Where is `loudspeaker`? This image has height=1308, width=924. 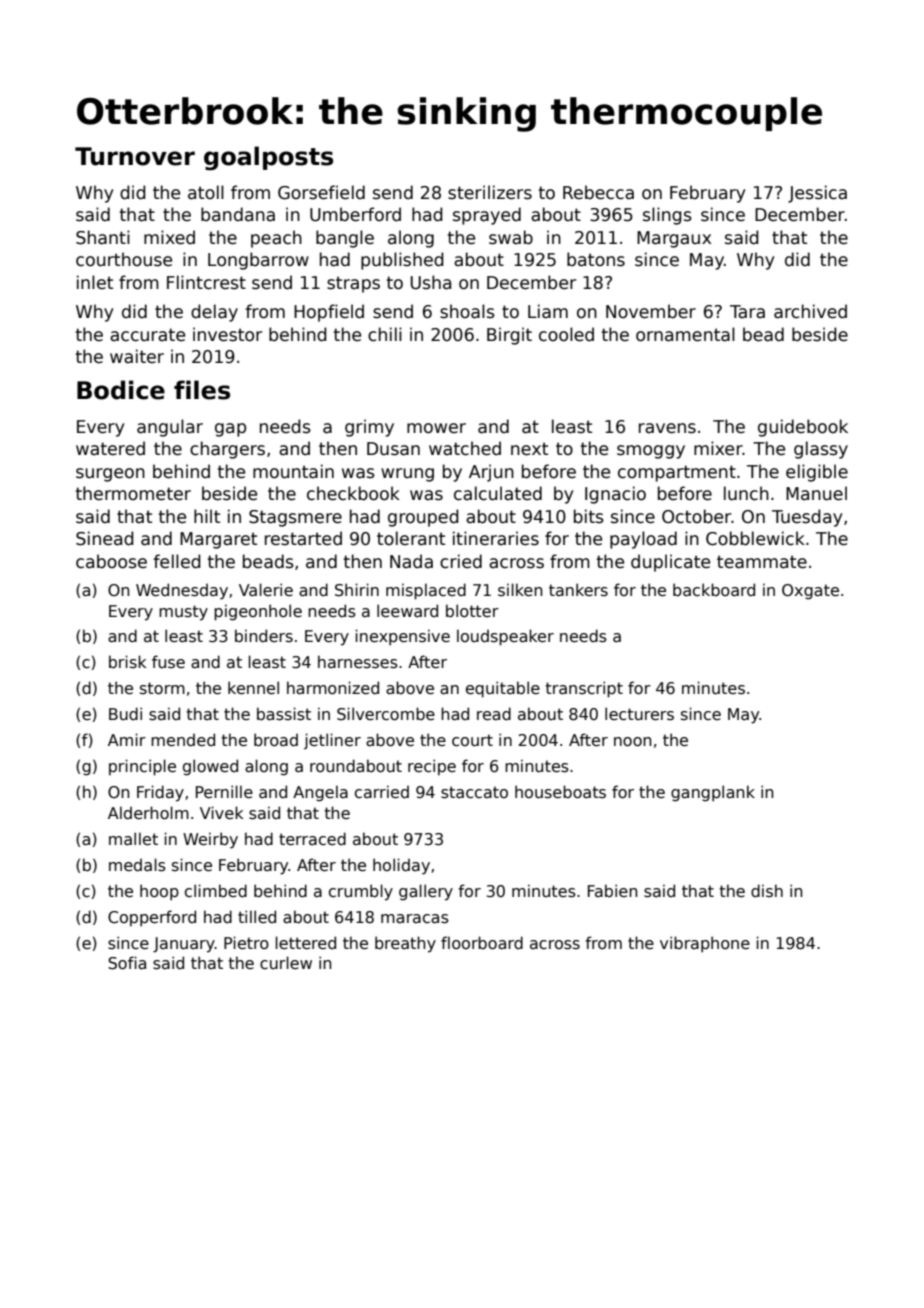 loudspeaker is located at coordinates (505, 637).
